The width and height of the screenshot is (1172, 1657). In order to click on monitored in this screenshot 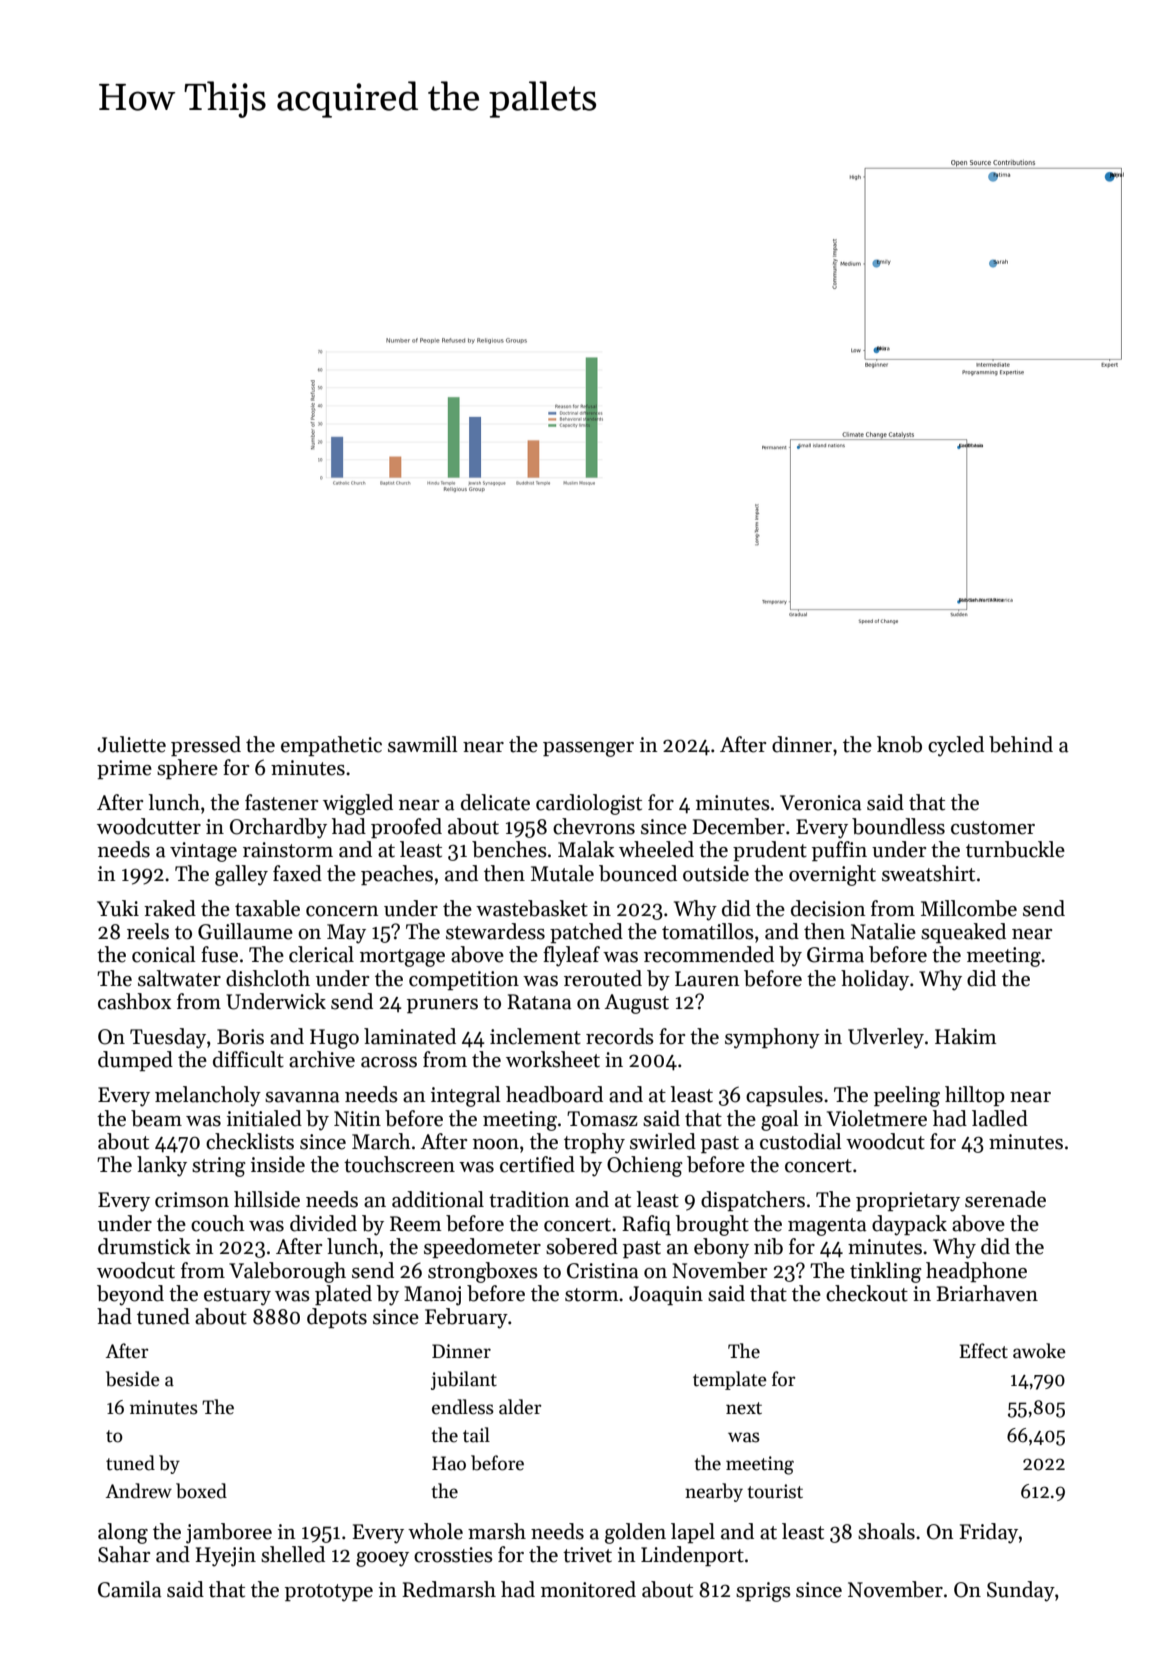, I will do `click(588, 1589)`.
